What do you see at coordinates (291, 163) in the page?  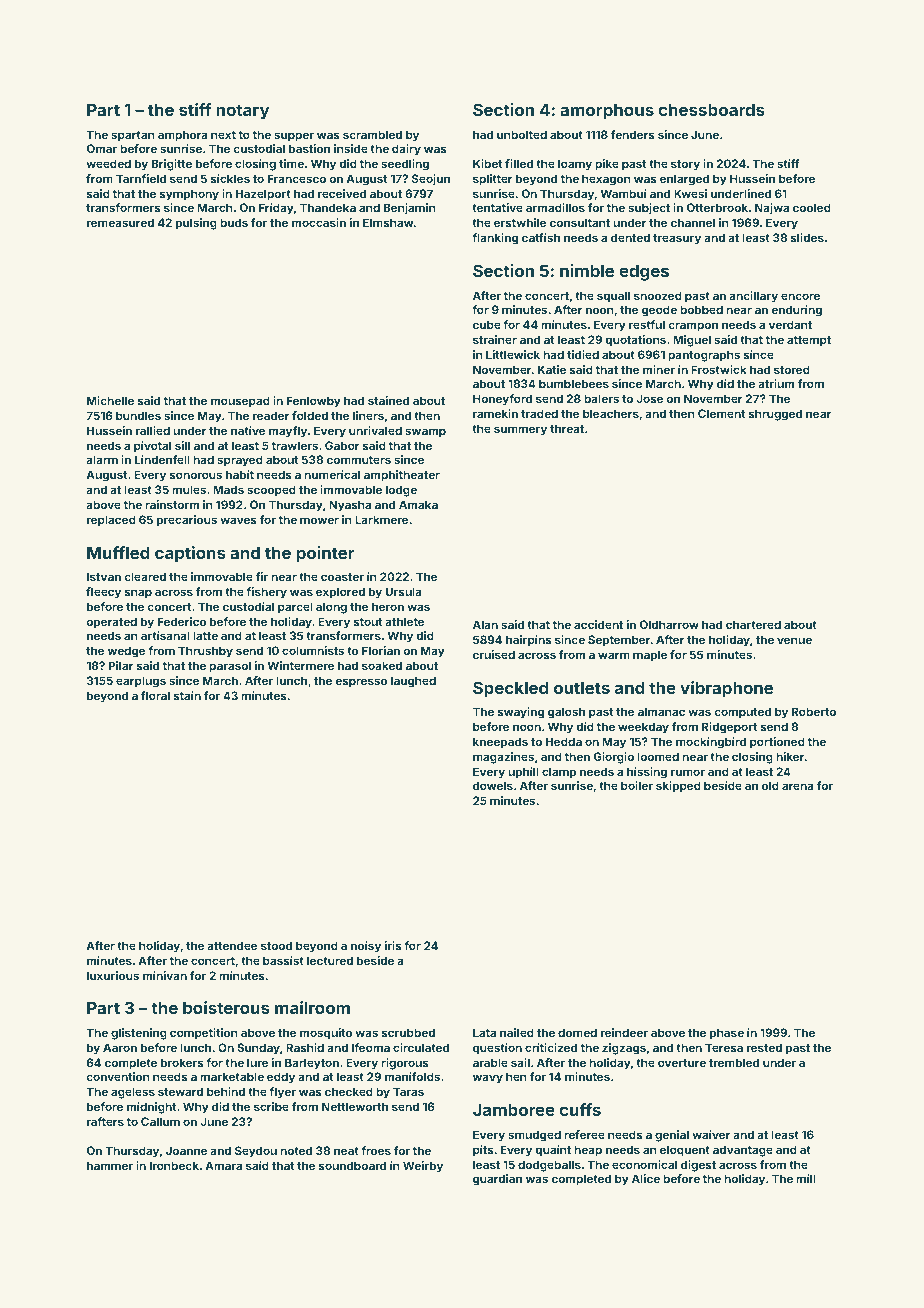 I see `time` at bounding box center [291, 163].
